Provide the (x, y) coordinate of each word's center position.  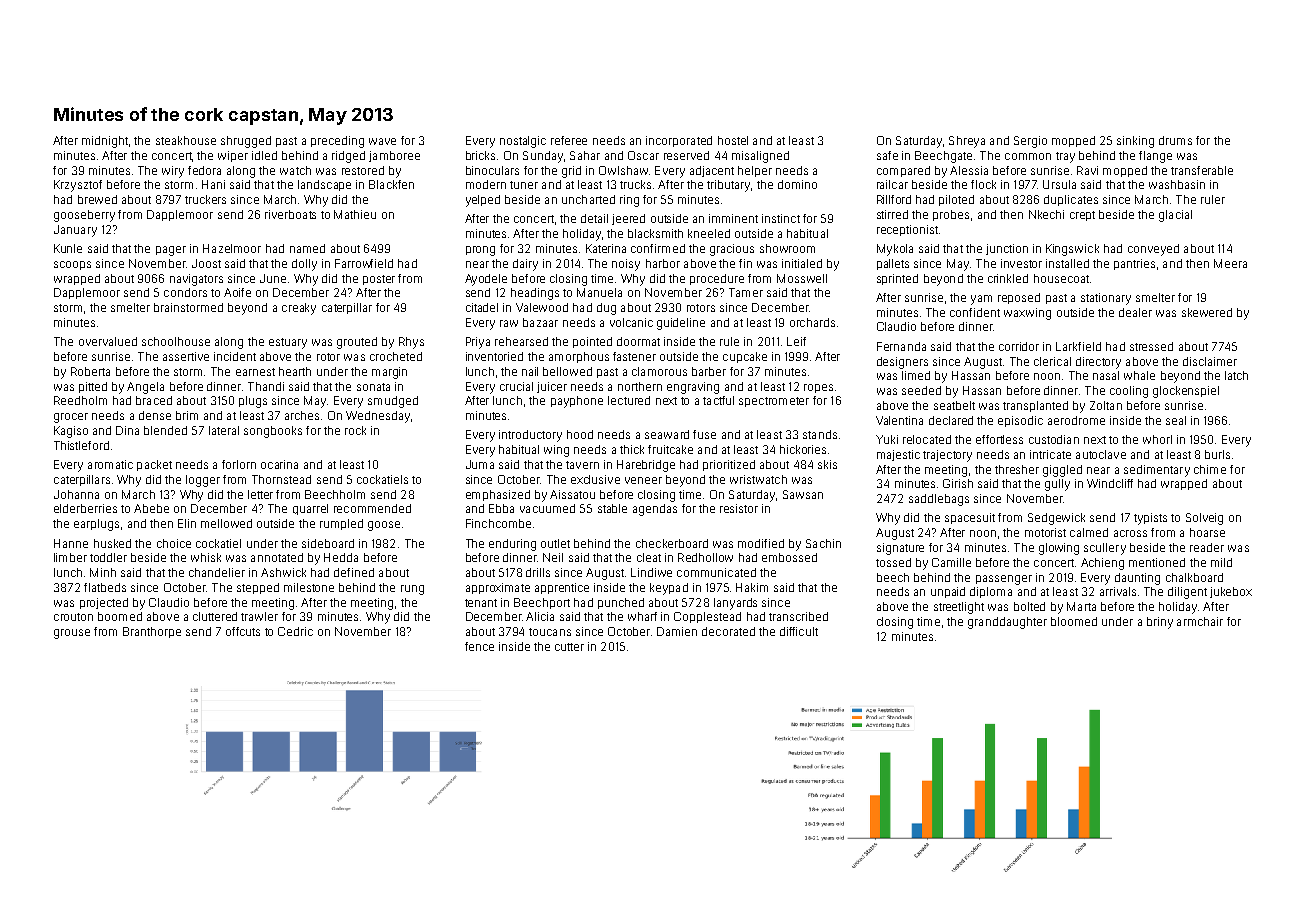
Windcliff (1110, 483)
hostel (733, 140)
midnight (105, 142)
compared (903, 171)
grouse (72, 634)
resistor (739, 508)
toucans (550, 632)
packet (154, 465)
